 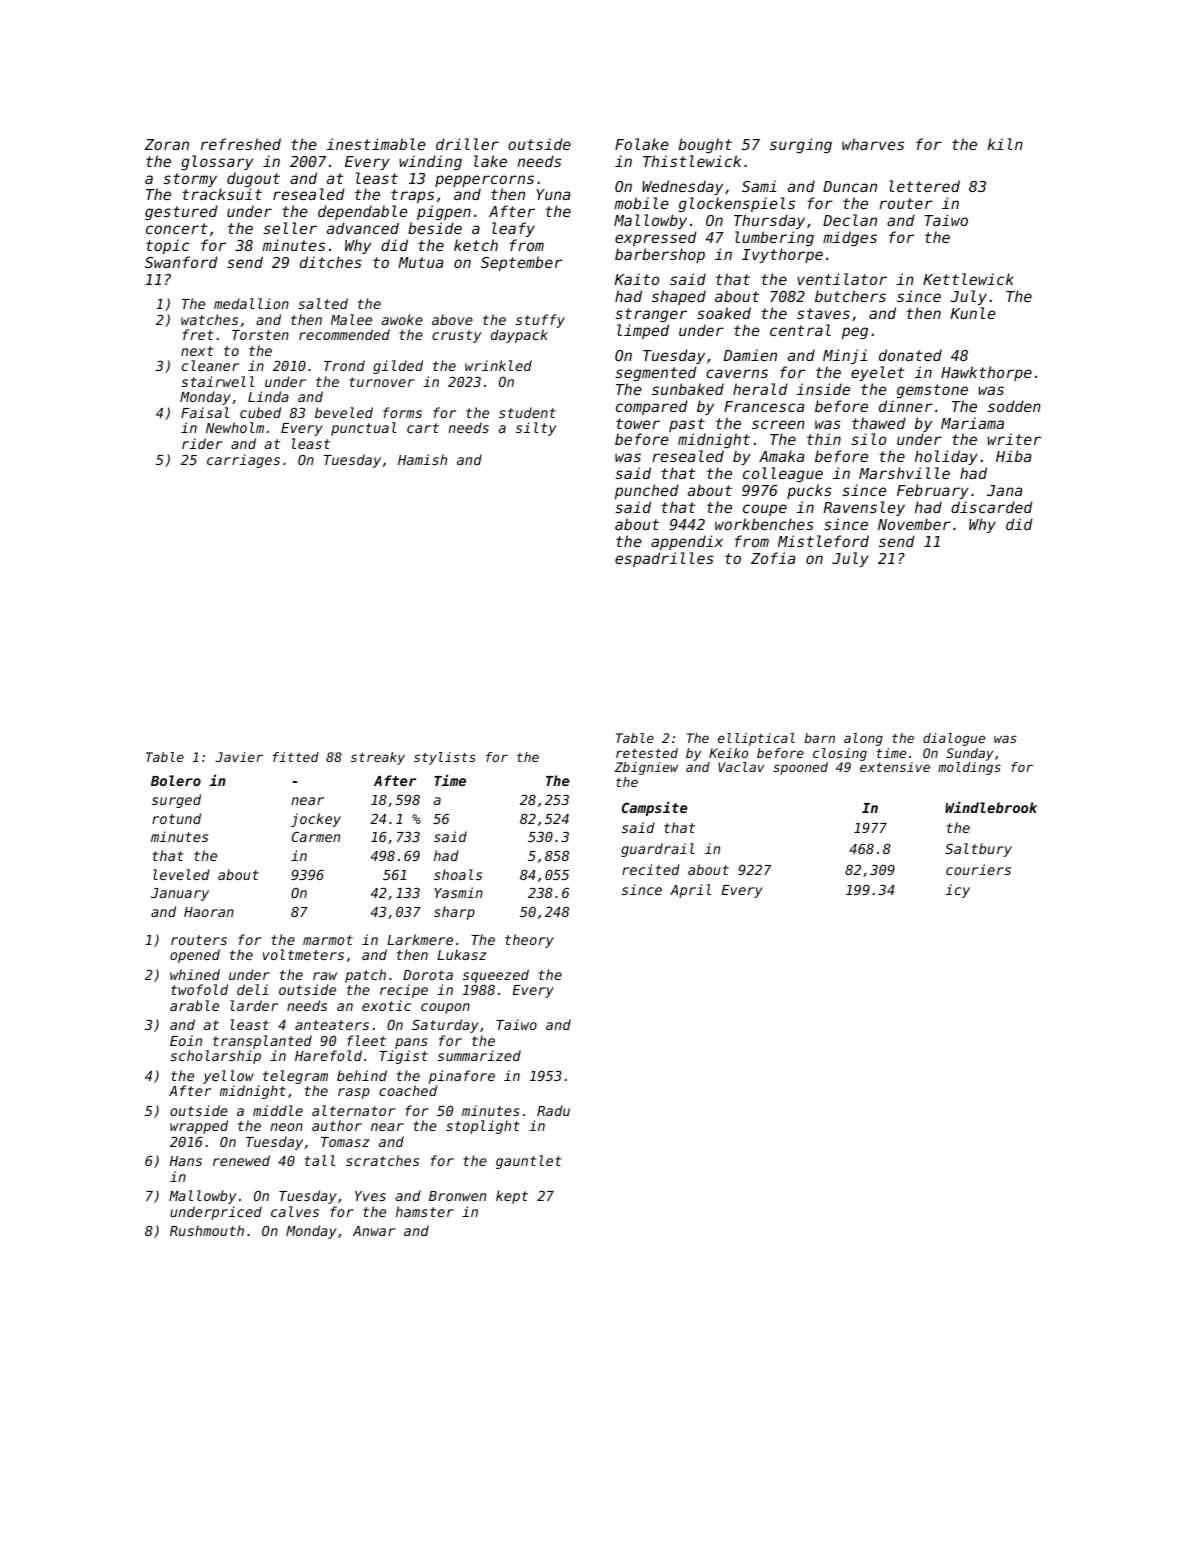 I want to click on Linda, so click(x=268, y=396).
